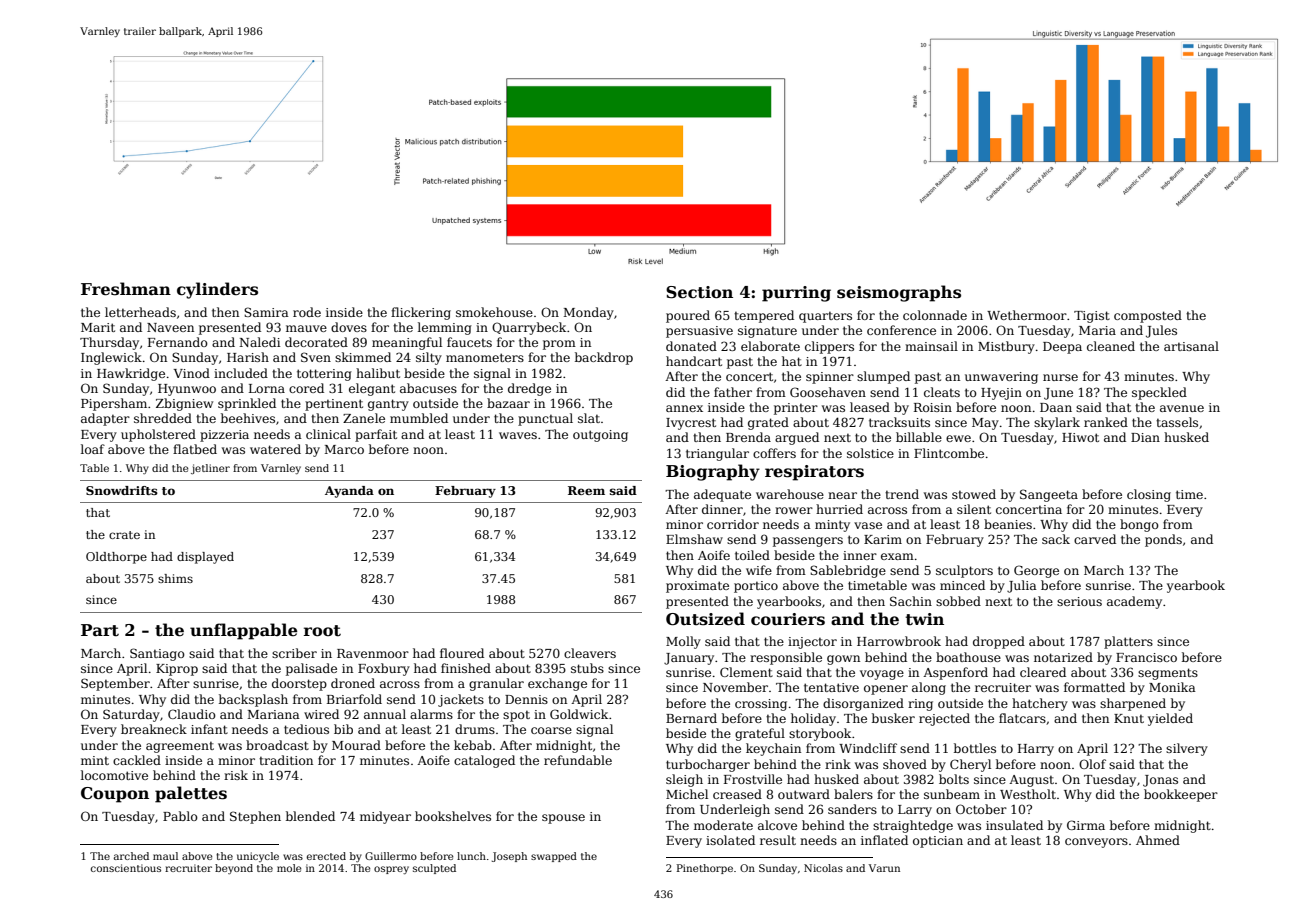 Image resolution: width=1308 pixels, height=924 pixels. Describe the element at coordinates (764, 316) in the page. I see `tempered` at that location.
